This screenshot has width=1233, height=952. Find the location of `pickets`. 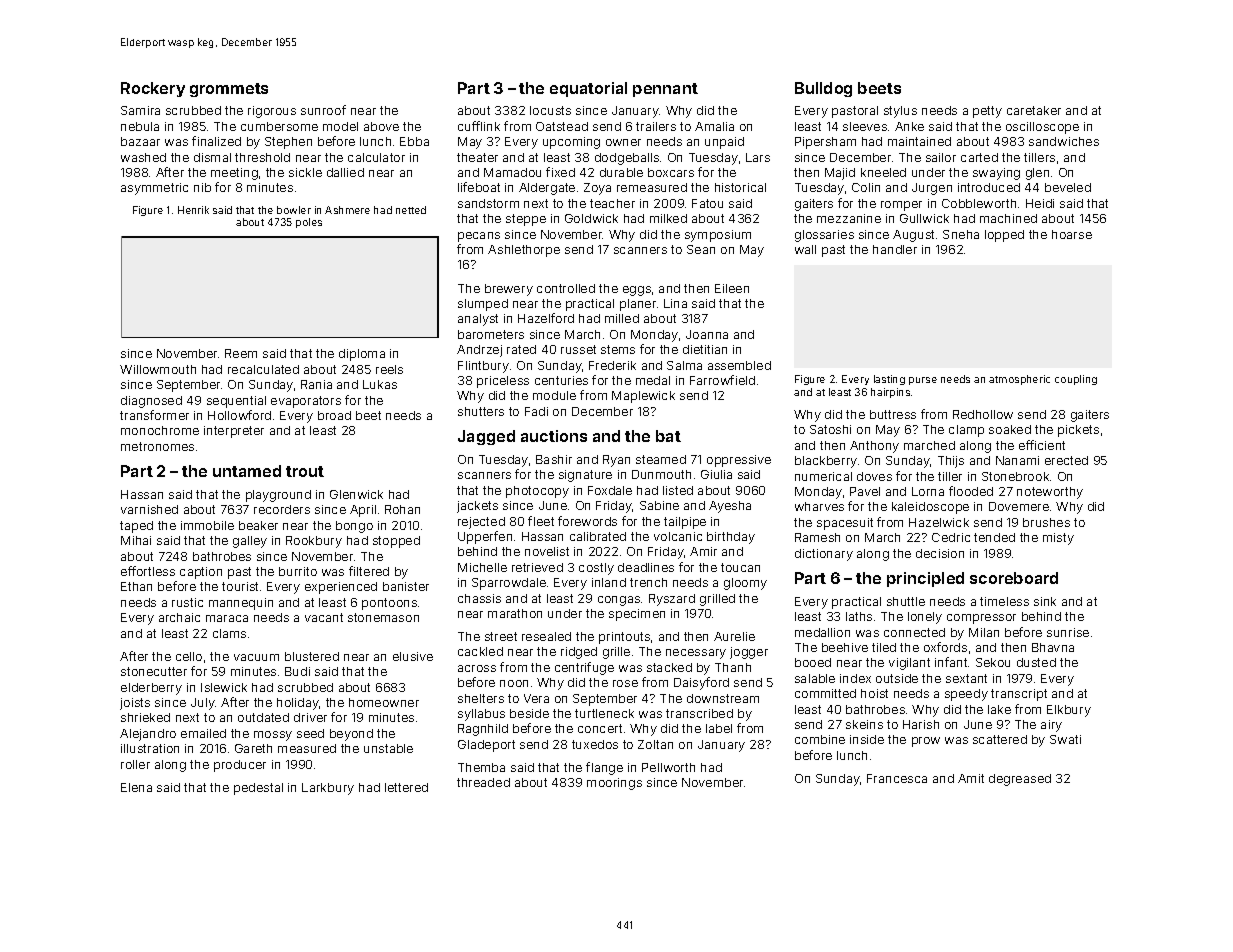

pickets is located at coordinates (1078, 431).
